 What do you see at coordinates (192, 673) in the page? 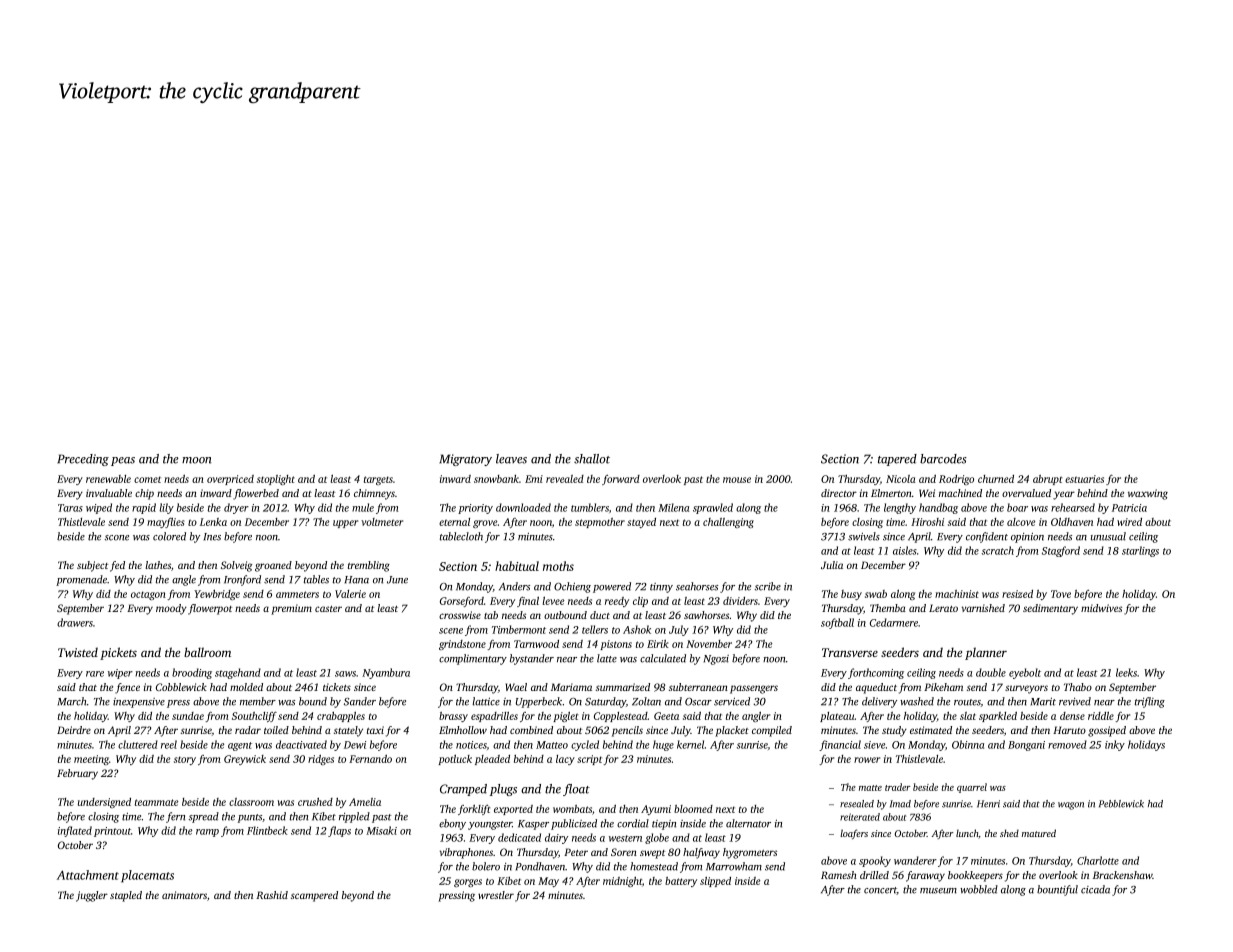
I see `brooding` at bounding box center [192, 673].
